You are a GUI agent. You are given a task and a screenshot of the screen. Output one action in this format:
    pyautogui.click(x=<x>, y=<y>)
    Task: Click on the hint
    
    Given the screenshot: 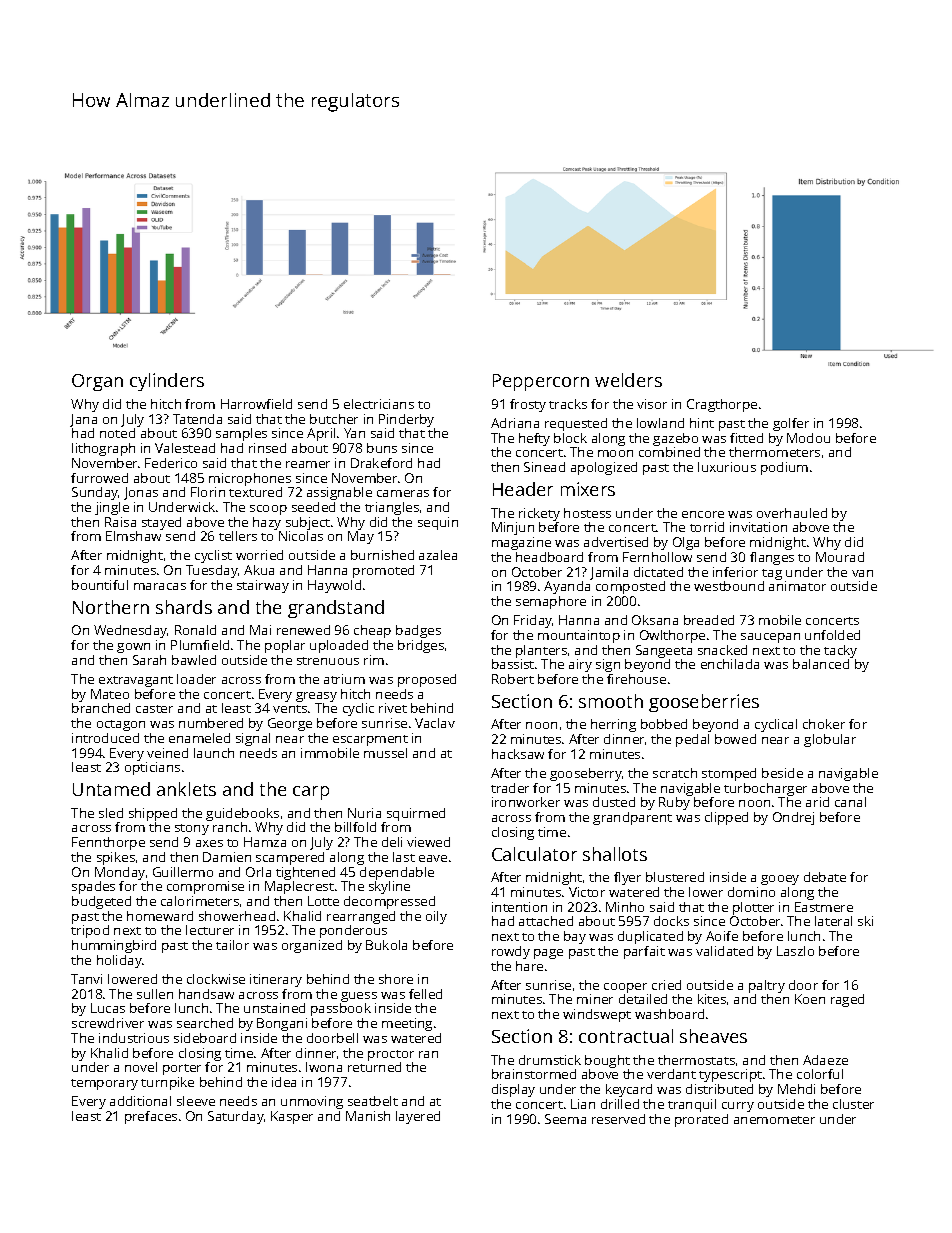 What is the action you would take?
    pyautogui.click(x=702, y=423)
